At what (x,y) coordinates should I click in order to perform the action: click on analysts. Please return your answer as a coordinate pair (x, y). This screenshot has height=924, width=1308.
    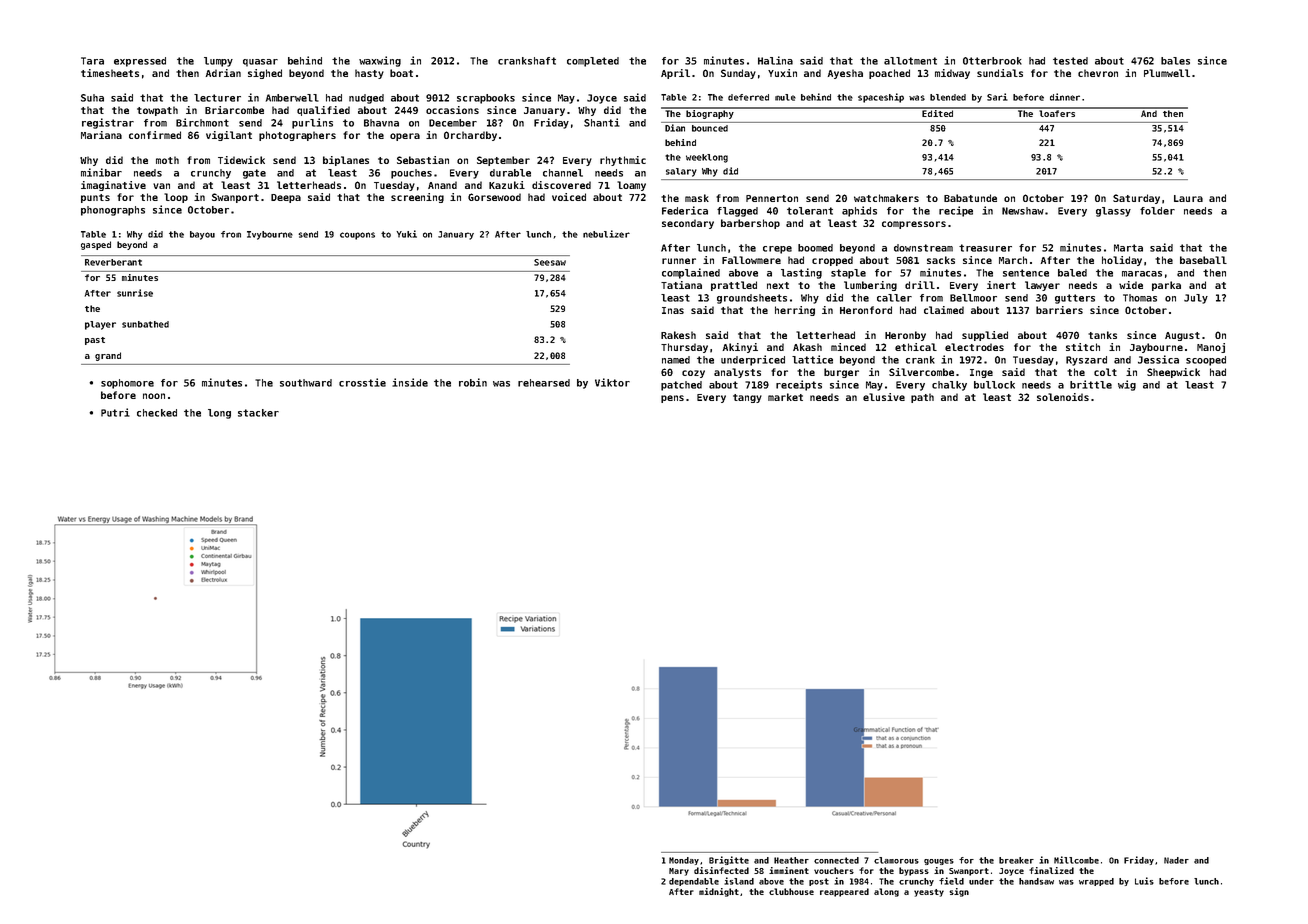
    Looking at the image, I should click on (737, 373).
